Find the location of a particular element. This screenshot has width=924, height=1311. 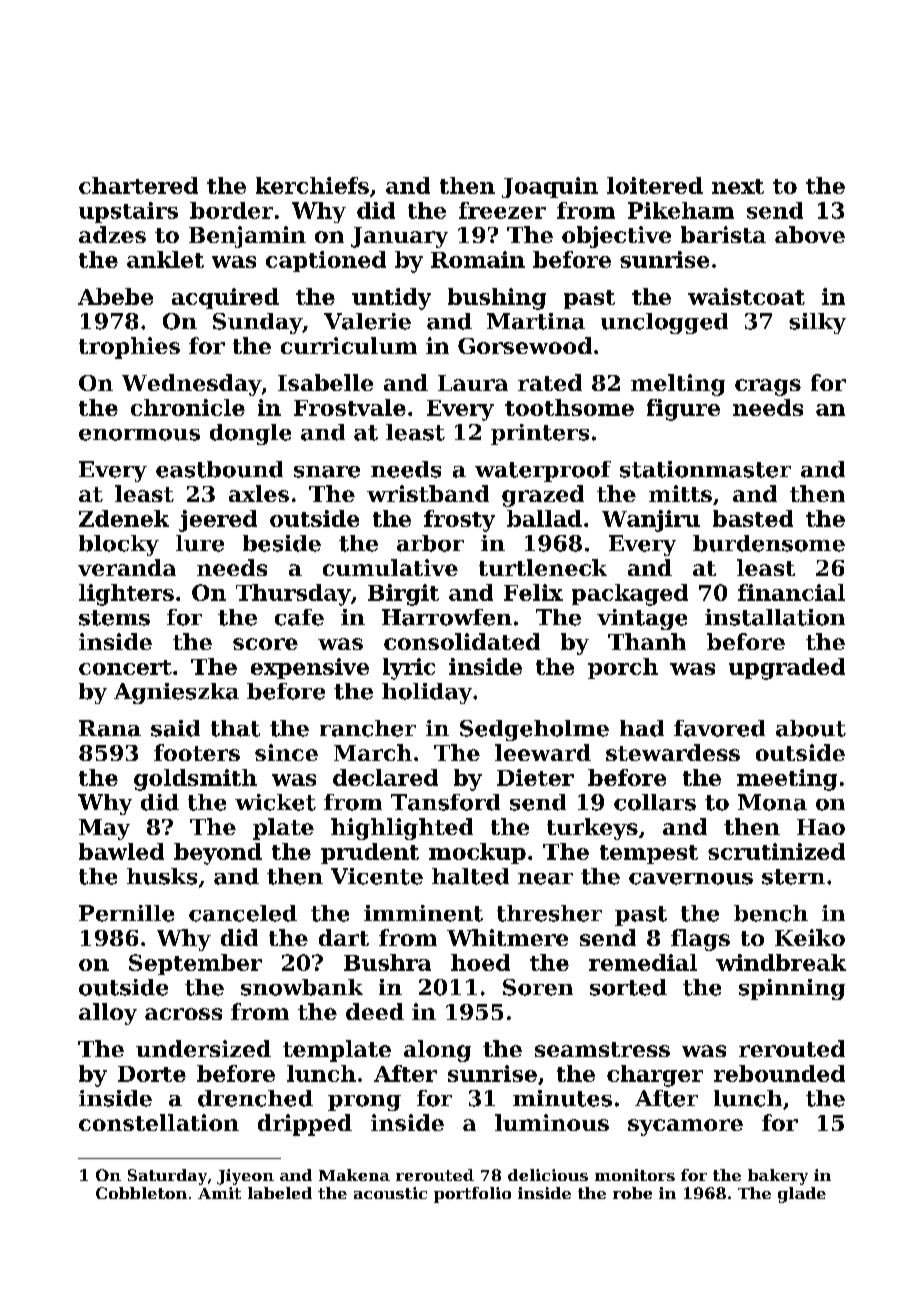

Laura is located at coordinates (473, 383).
